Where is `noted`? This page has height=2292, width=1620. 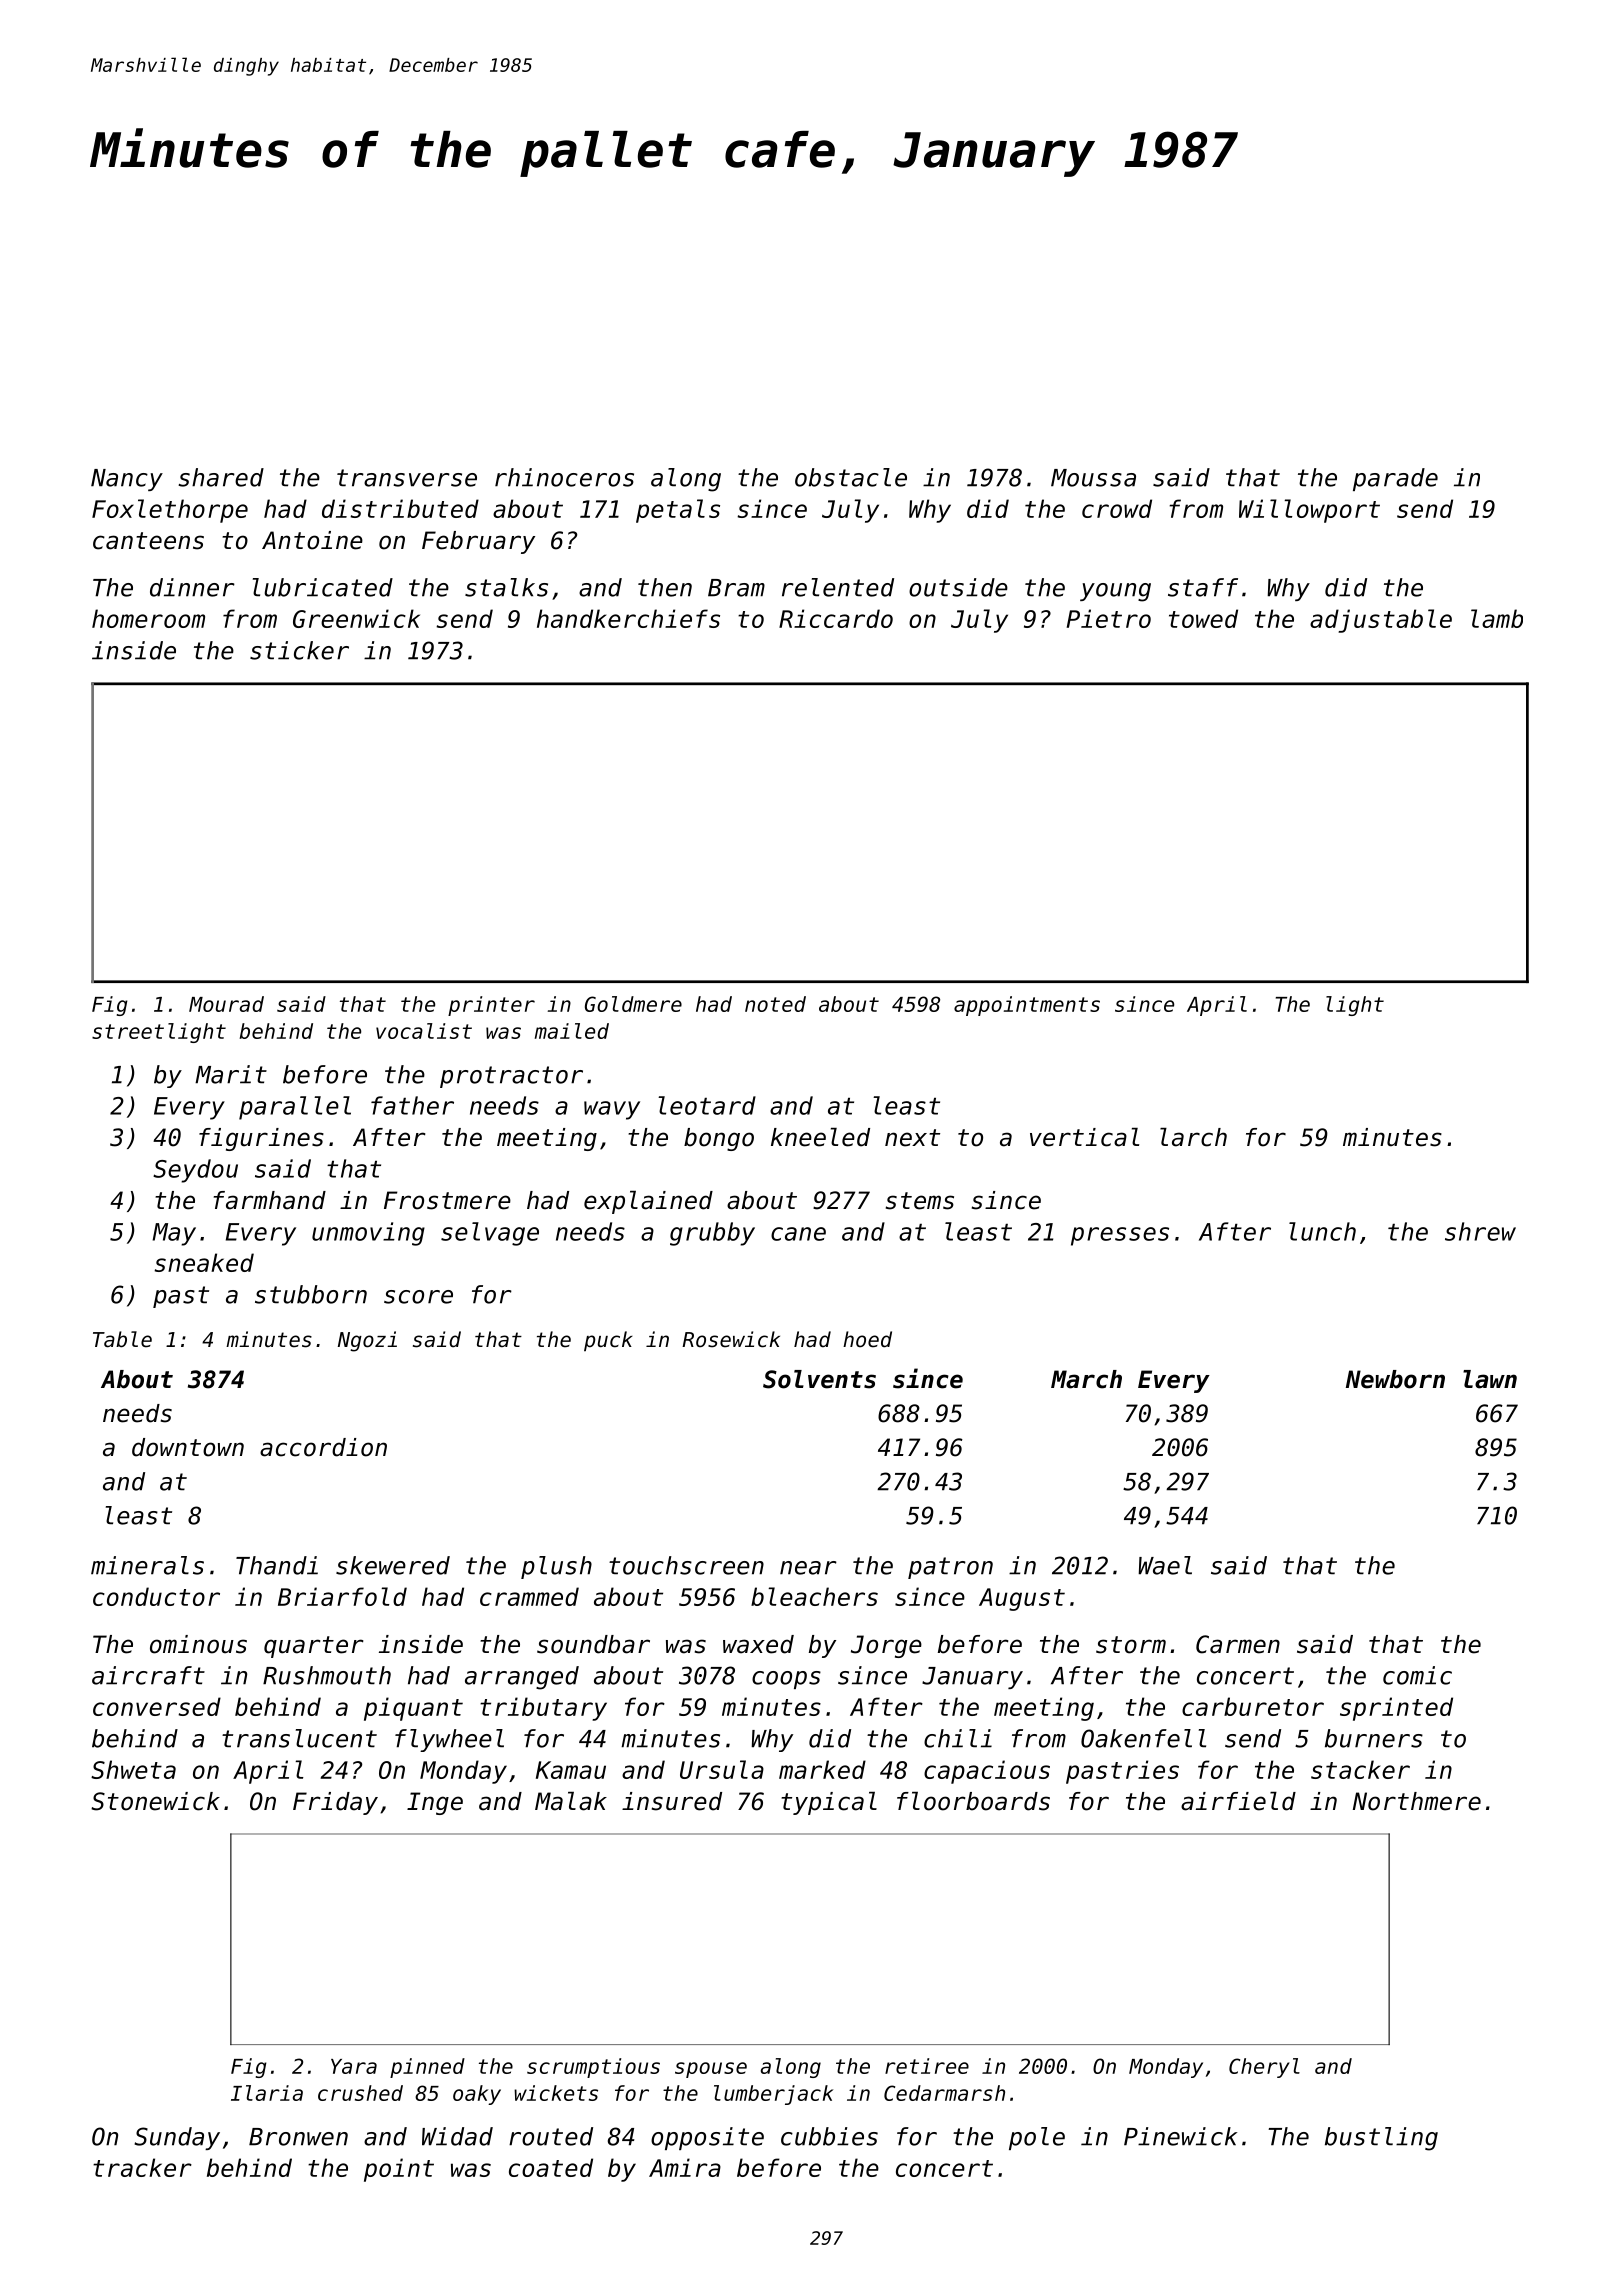 noted is located at coordinates (775, 1004).
